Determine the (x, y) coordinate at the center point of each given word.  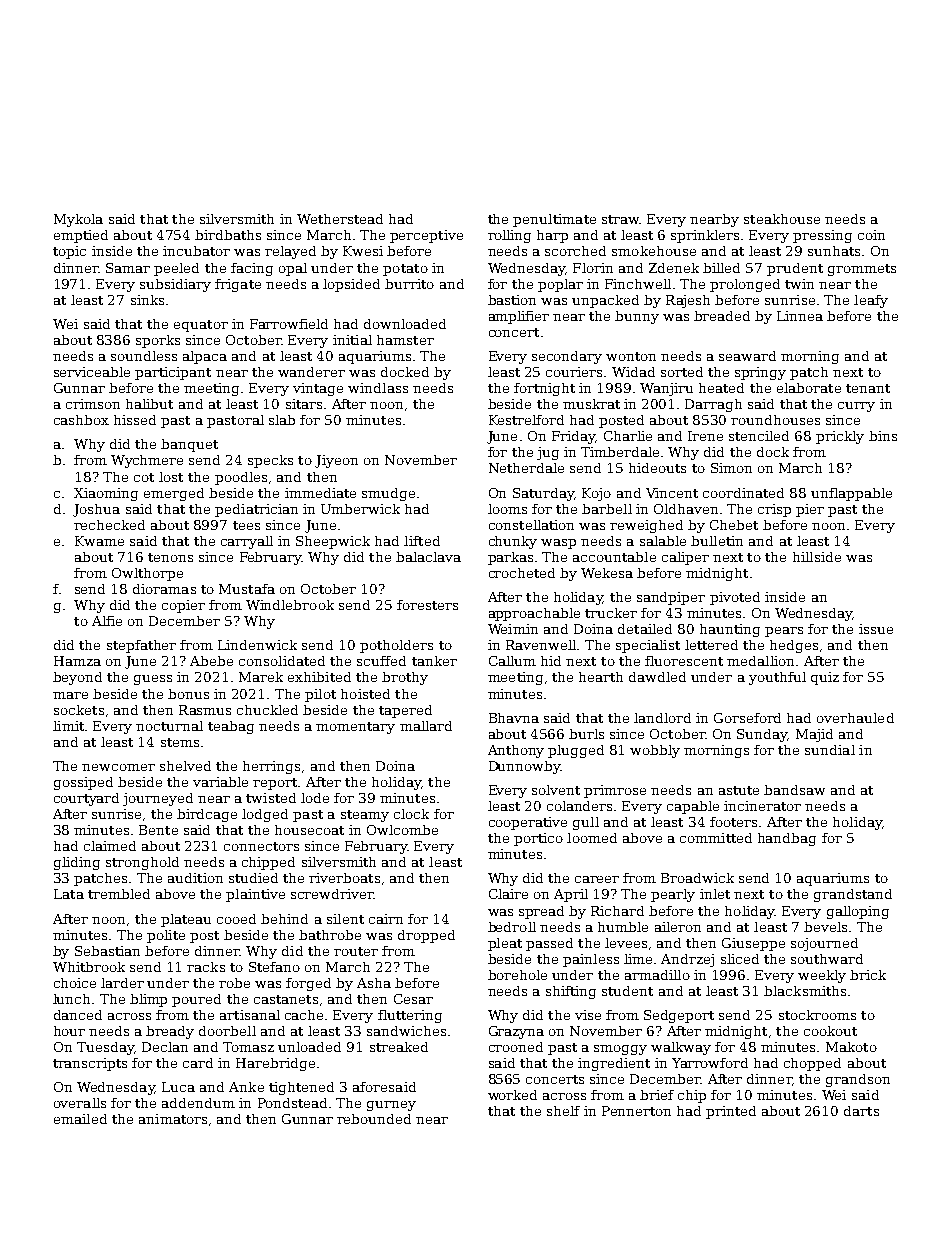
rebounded (374, 1119)
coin (871, 235)
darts (861, 1111)
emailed (80, 1119)
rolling (509, 236)
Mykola (78, 220)
